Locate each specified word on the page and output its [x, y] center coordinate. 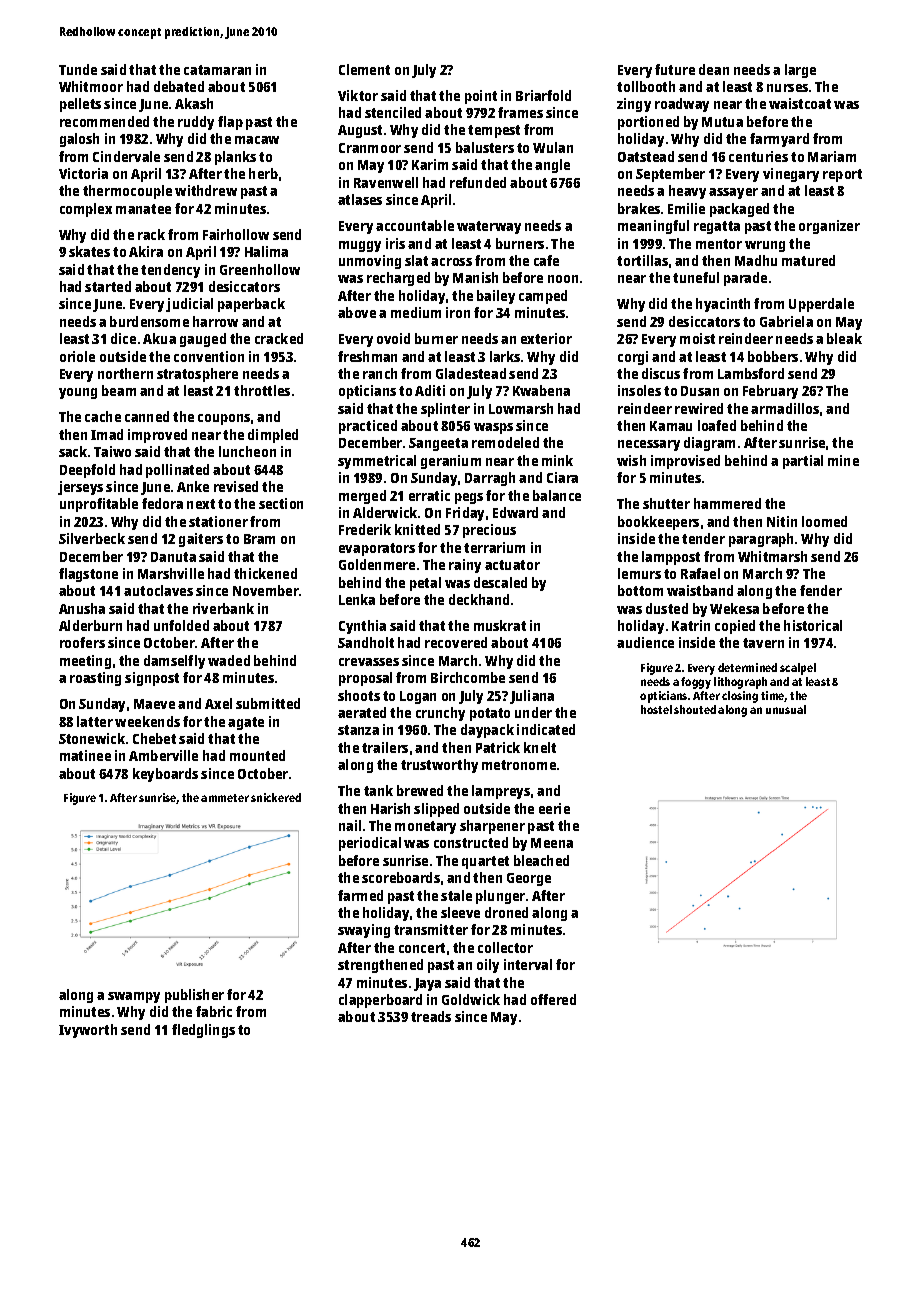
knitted [417, 529]
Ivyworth [88, 1031]
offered [553, 999]
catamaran [217, 70]
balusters [485, 147]
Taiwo [112, 451]
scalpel [798, 669]
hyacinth [723, 305]
